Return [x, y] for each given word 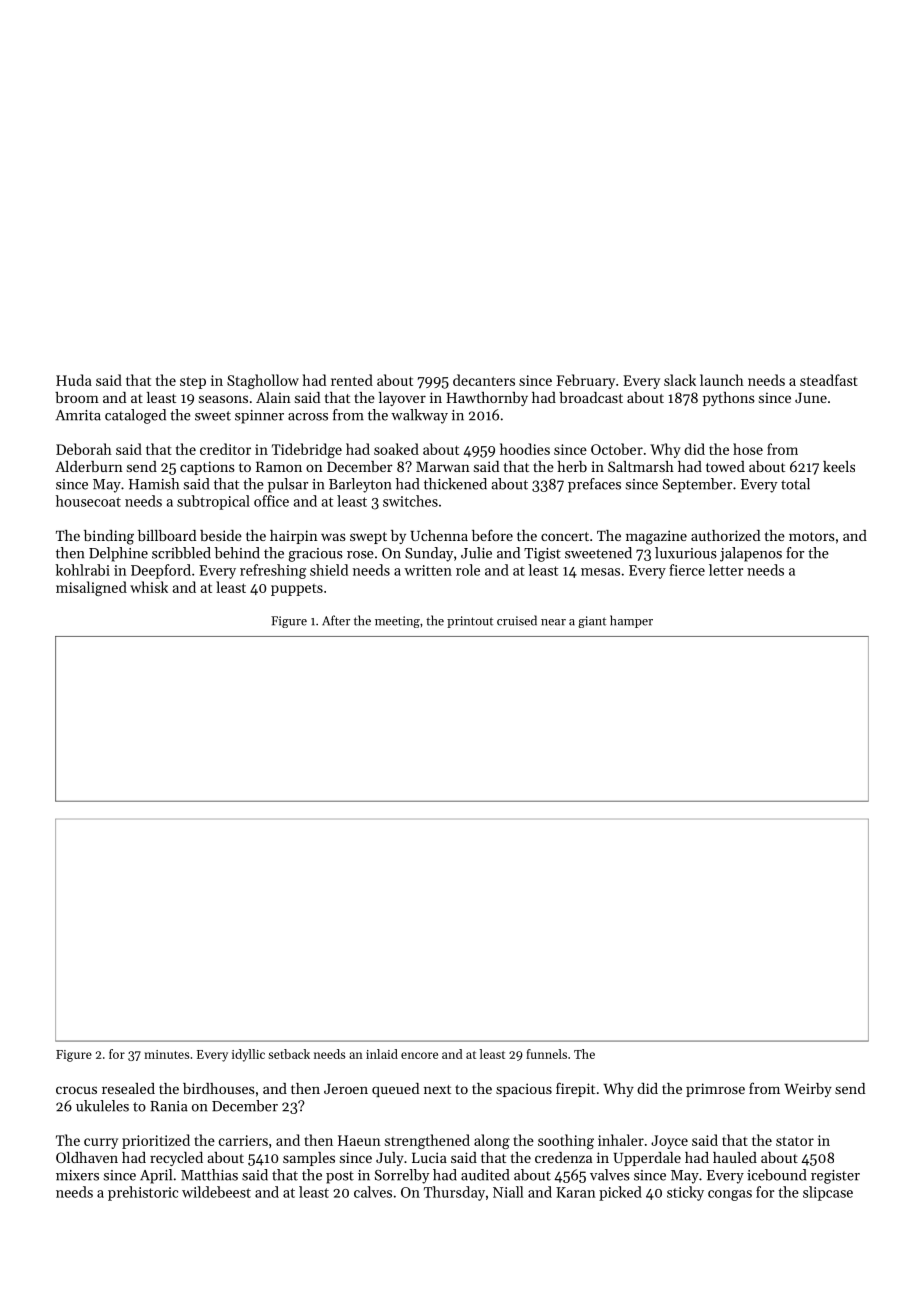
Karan [576, 1192]
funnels [546, 1054]
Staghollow [263, 381]
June [811, 398]
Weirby [808, 1090]
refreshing [273, 571]
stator [795, 1141]
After [336, 620]
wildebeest [216, 1192]
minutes [166, 1054]
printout [470, 622]
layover [402, 399]
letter [726, 570]
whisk [149, 587]
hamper [631, 621]
